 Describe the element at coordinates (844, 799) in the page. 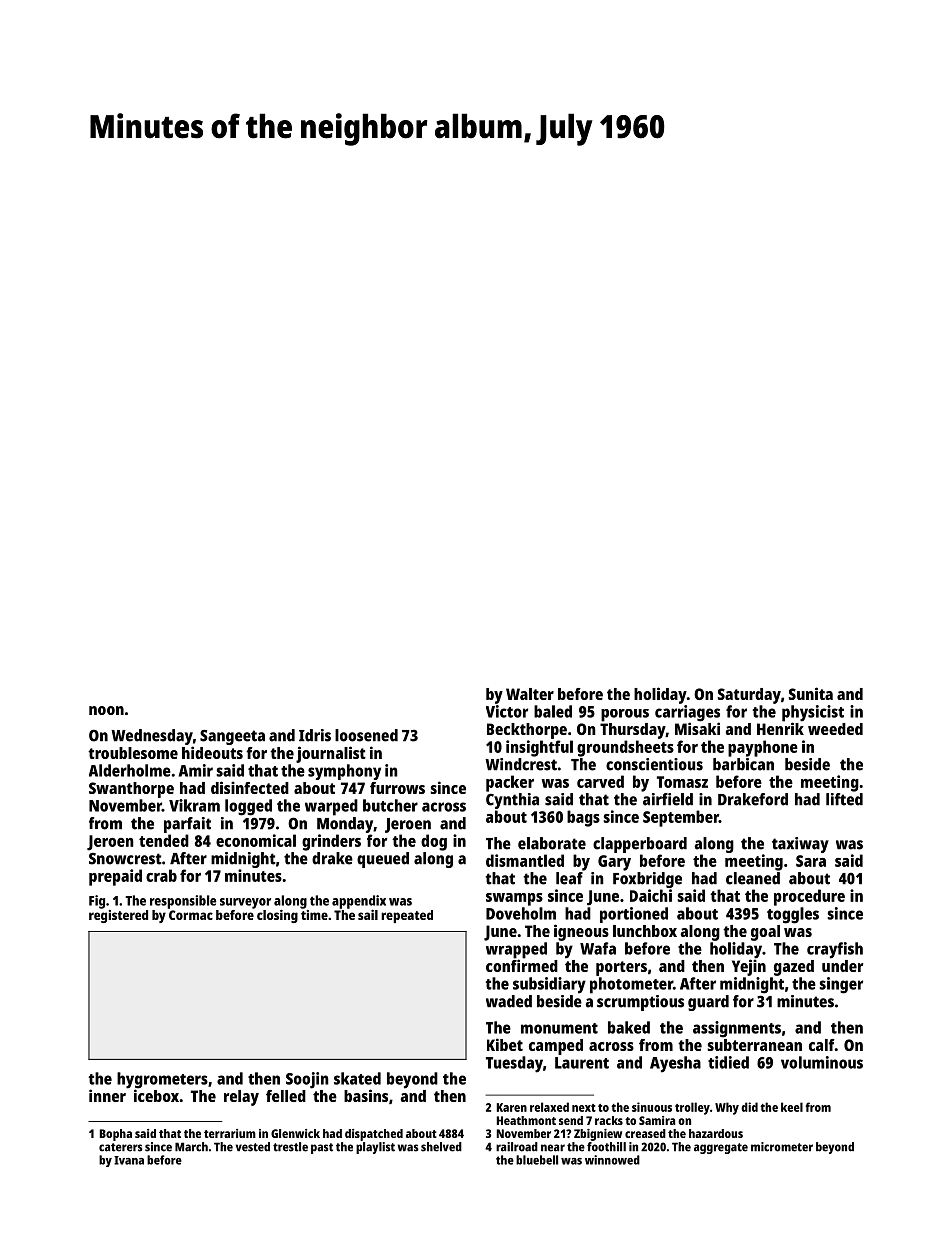

I see `lifted` at that location.
